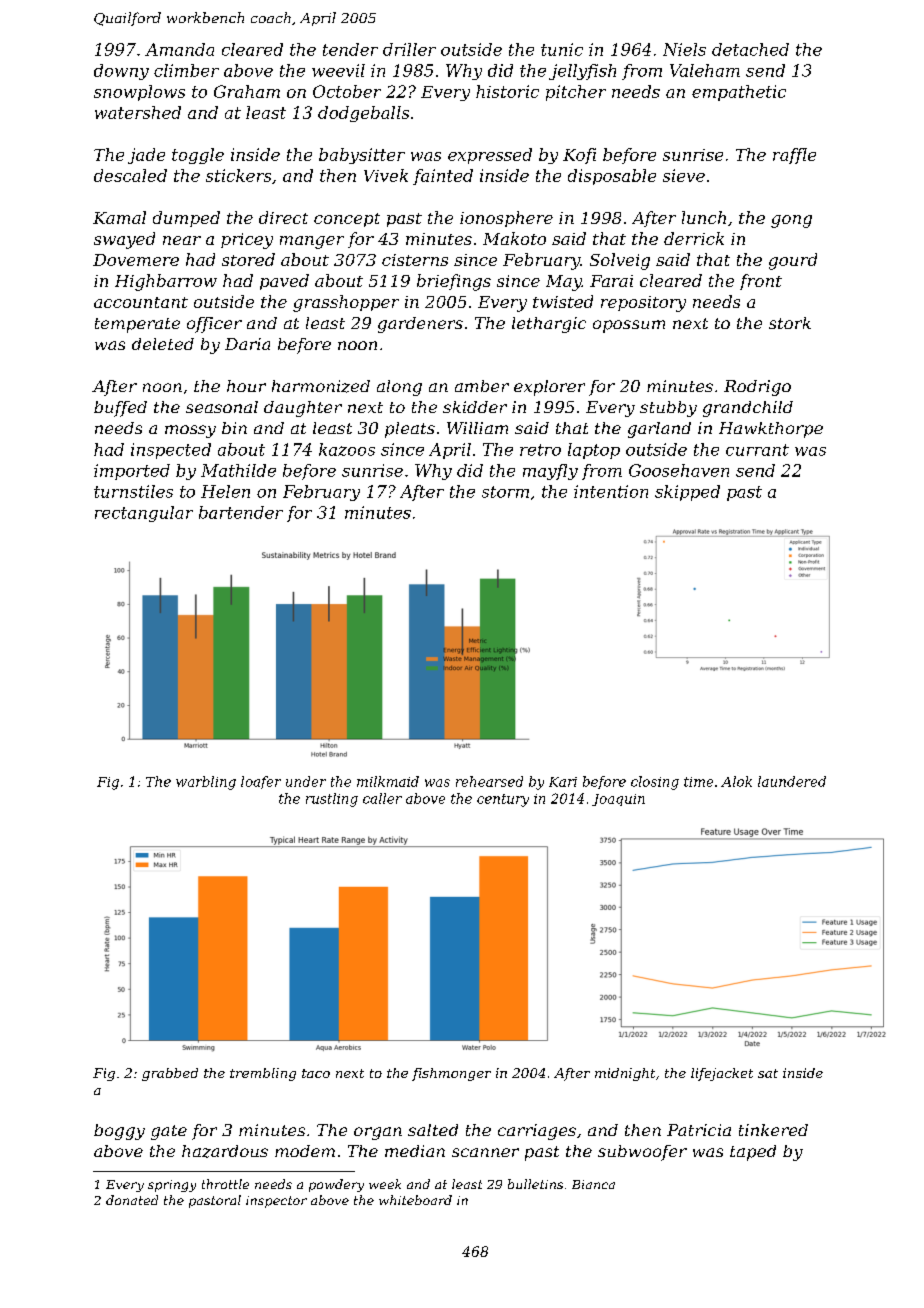 Image resolution: width=924 pixels, height=1308 pixels. I want to click on detached, so click(750, 49).
